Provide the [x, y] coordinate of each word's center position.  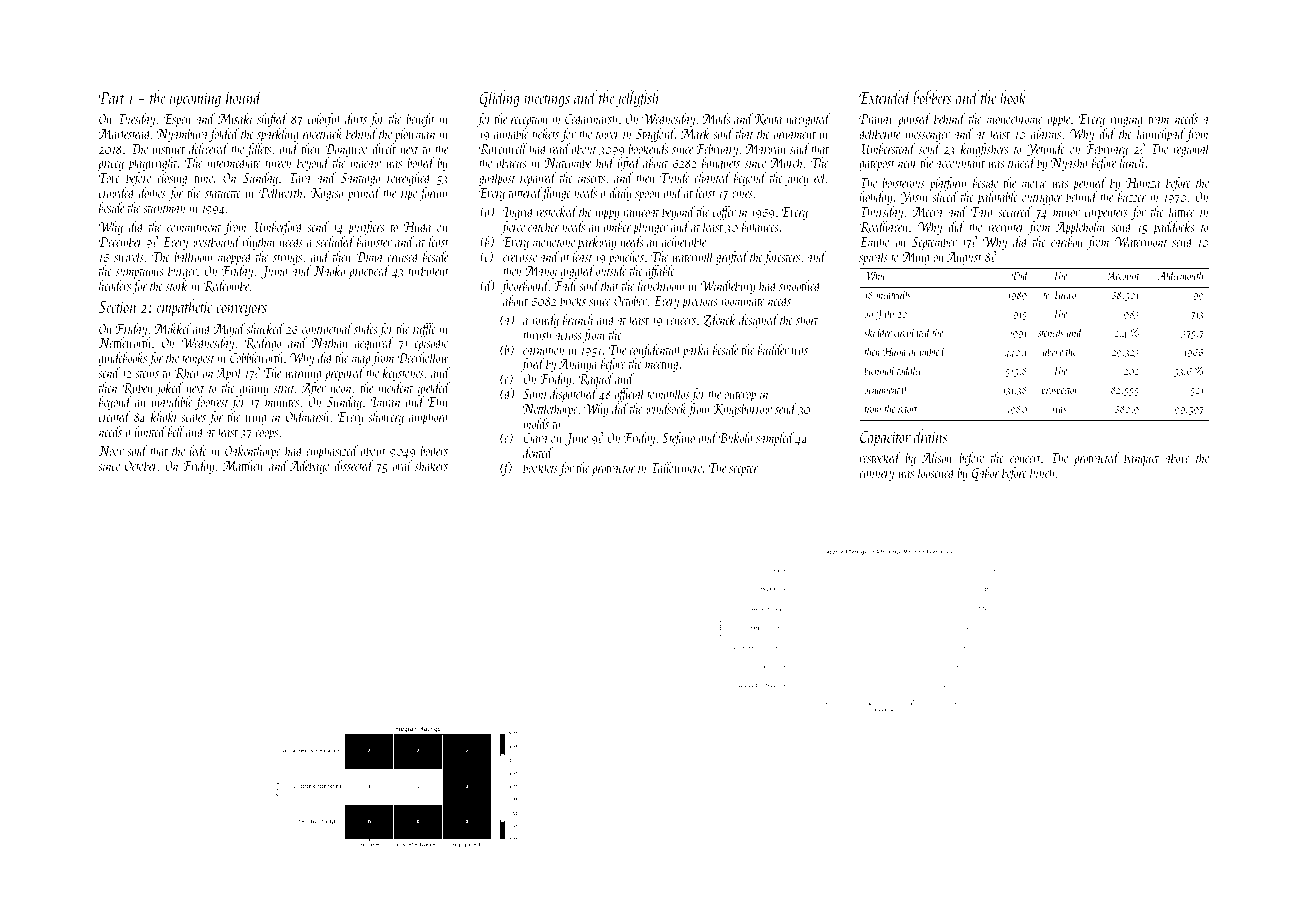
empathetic [185, 308]
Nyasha [1069, 164]
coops [266, 435]
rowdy [545, 321]
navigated [808, 120]
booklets [540, 467]
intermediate [233, 162]
